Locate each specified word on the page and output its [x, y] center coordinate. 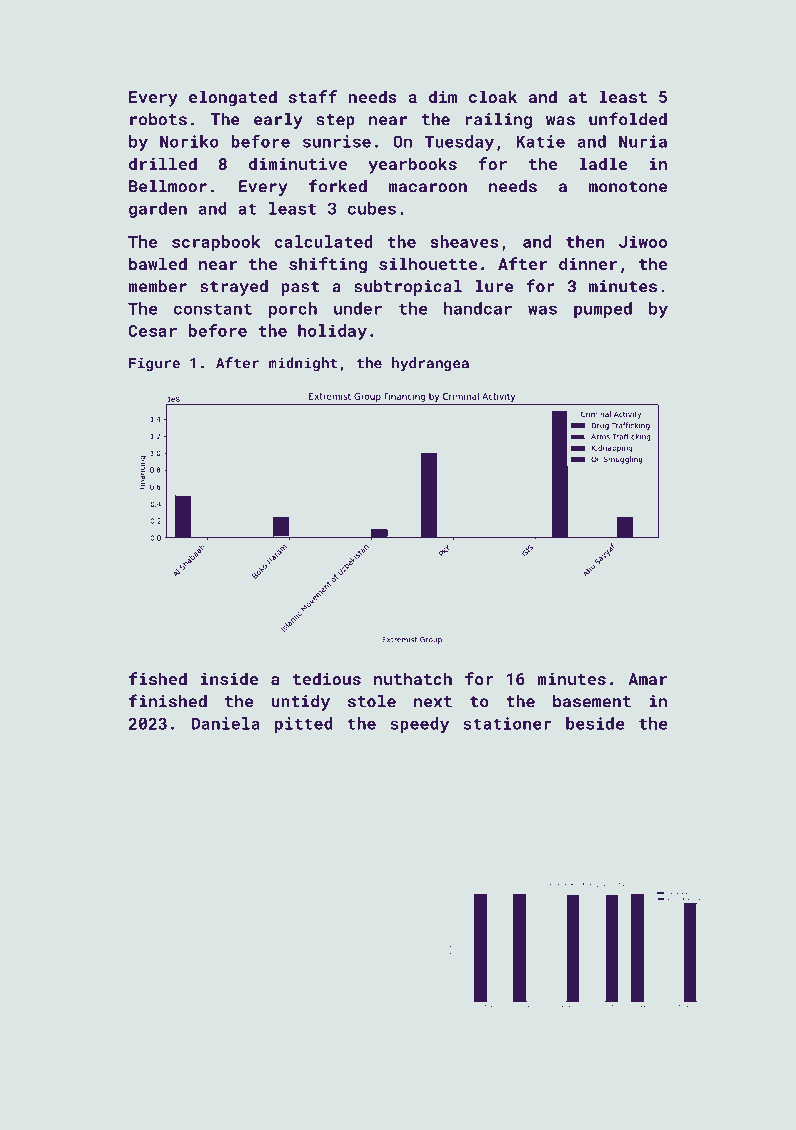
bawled [158, 263]
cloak [493, 96]
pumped [603, 310]
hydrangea [430, 364]
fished [158, 678]
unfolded [628, 119]
